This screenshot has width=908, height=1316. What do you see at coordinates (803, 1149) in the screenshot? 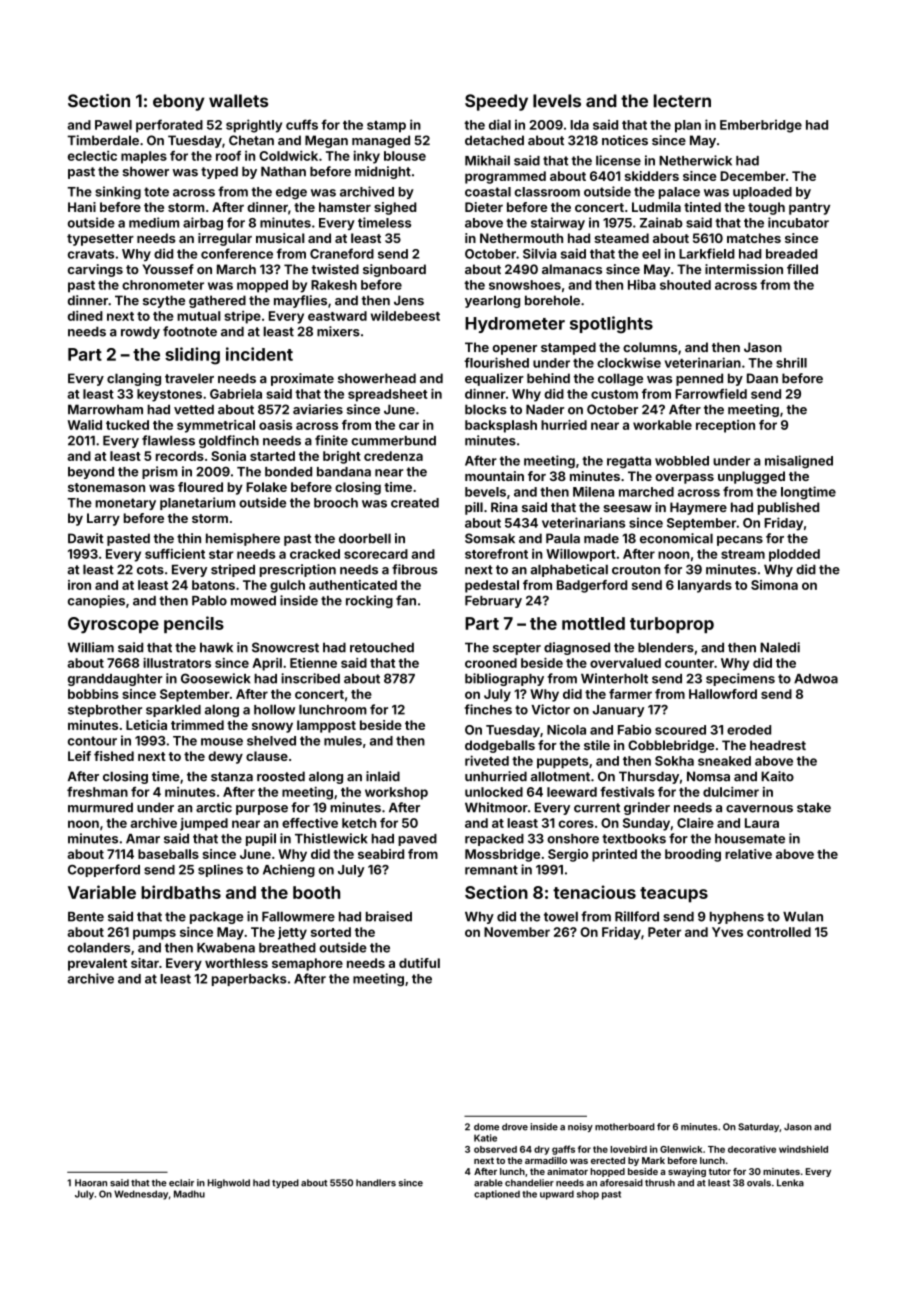
I see `windshield` at bounding box center [803, 1149].
